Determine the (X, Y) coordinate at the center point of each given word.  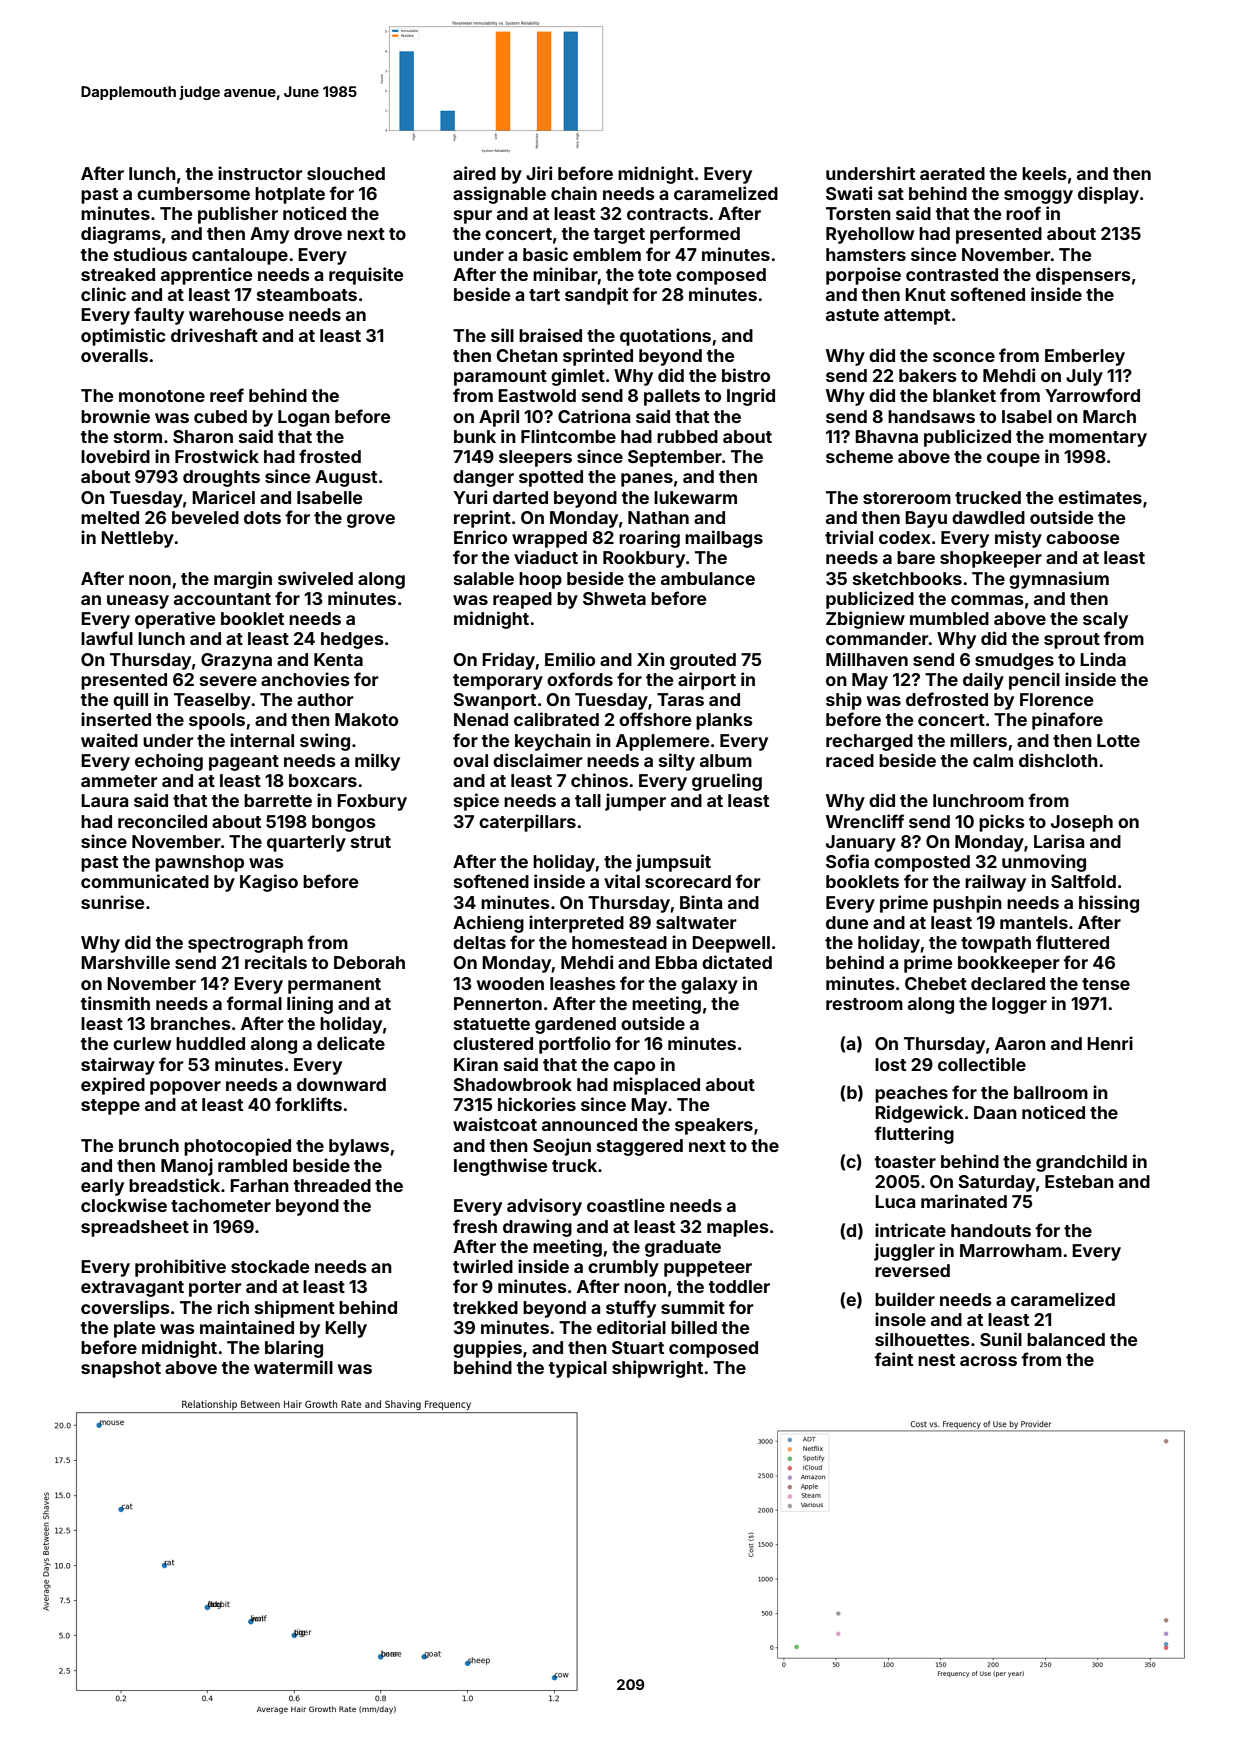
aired (474, 173)
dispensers (1083, 276)
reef (227, 395)
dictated (737, 962)
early (102, 1187)
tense (1106, 984)
